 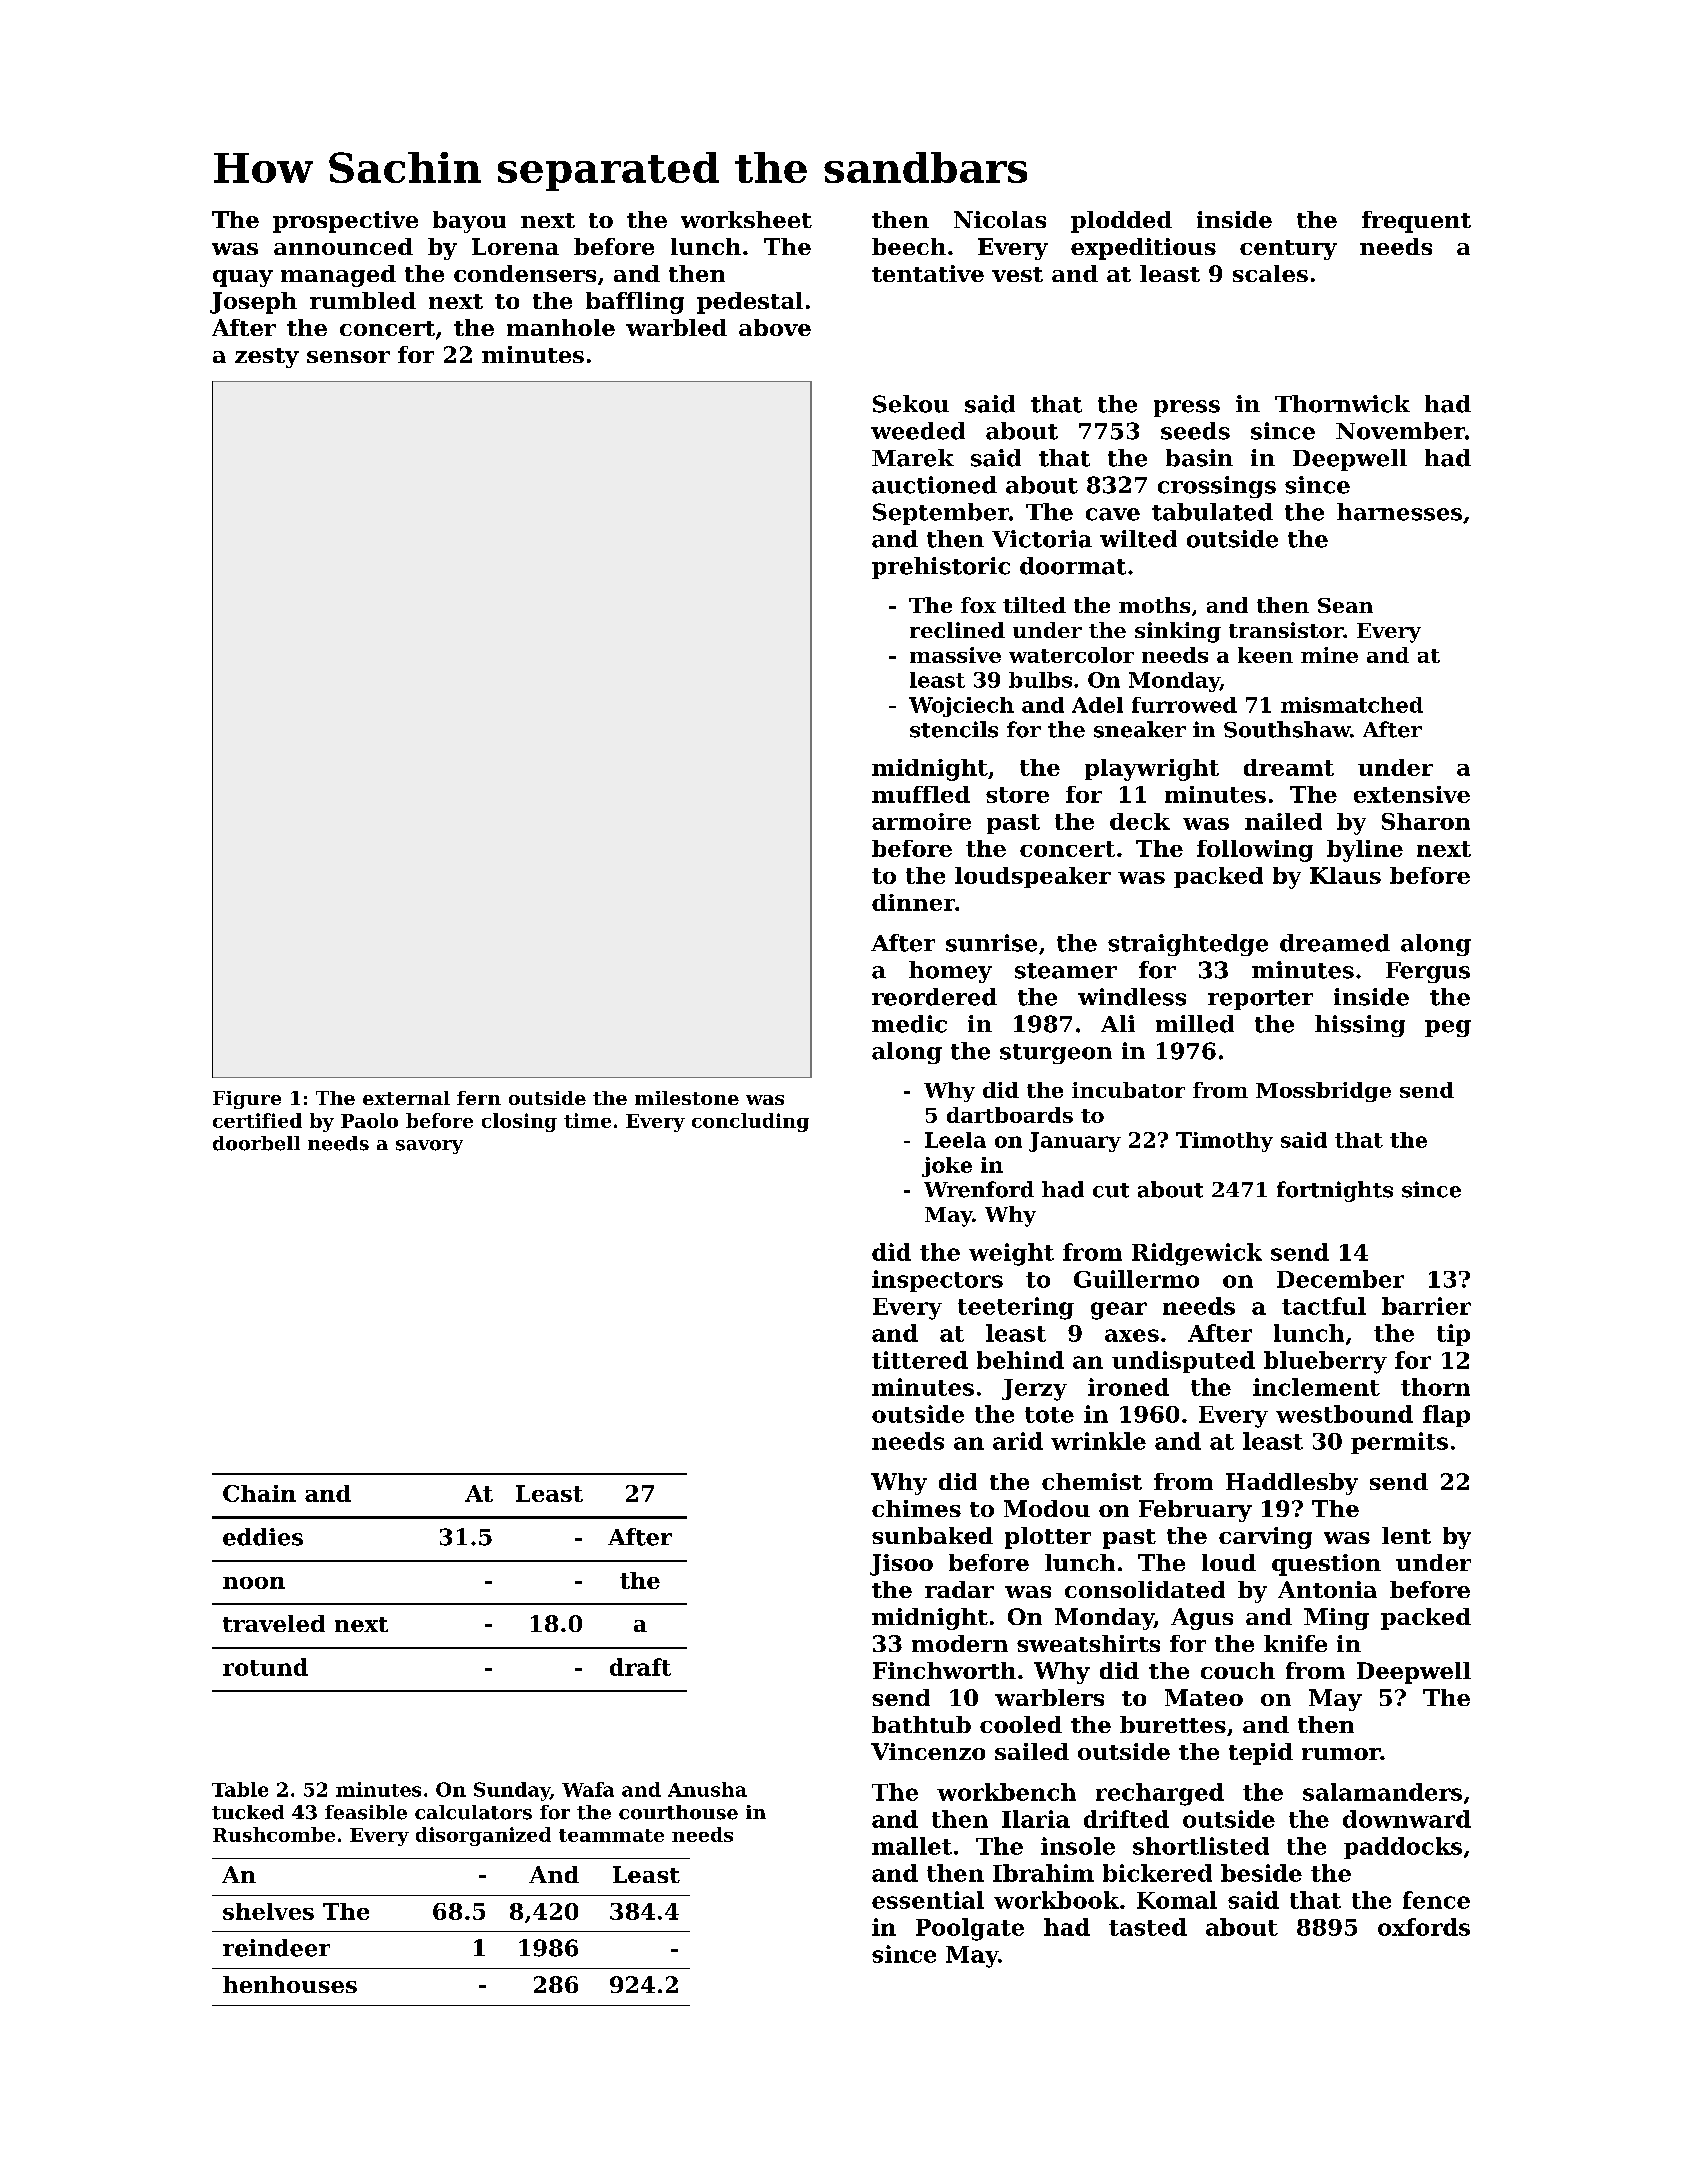 What do you see at coordinates (1436, 1900) in the screenshot?
I see `fence` at bounding box center [1436, 1900].
